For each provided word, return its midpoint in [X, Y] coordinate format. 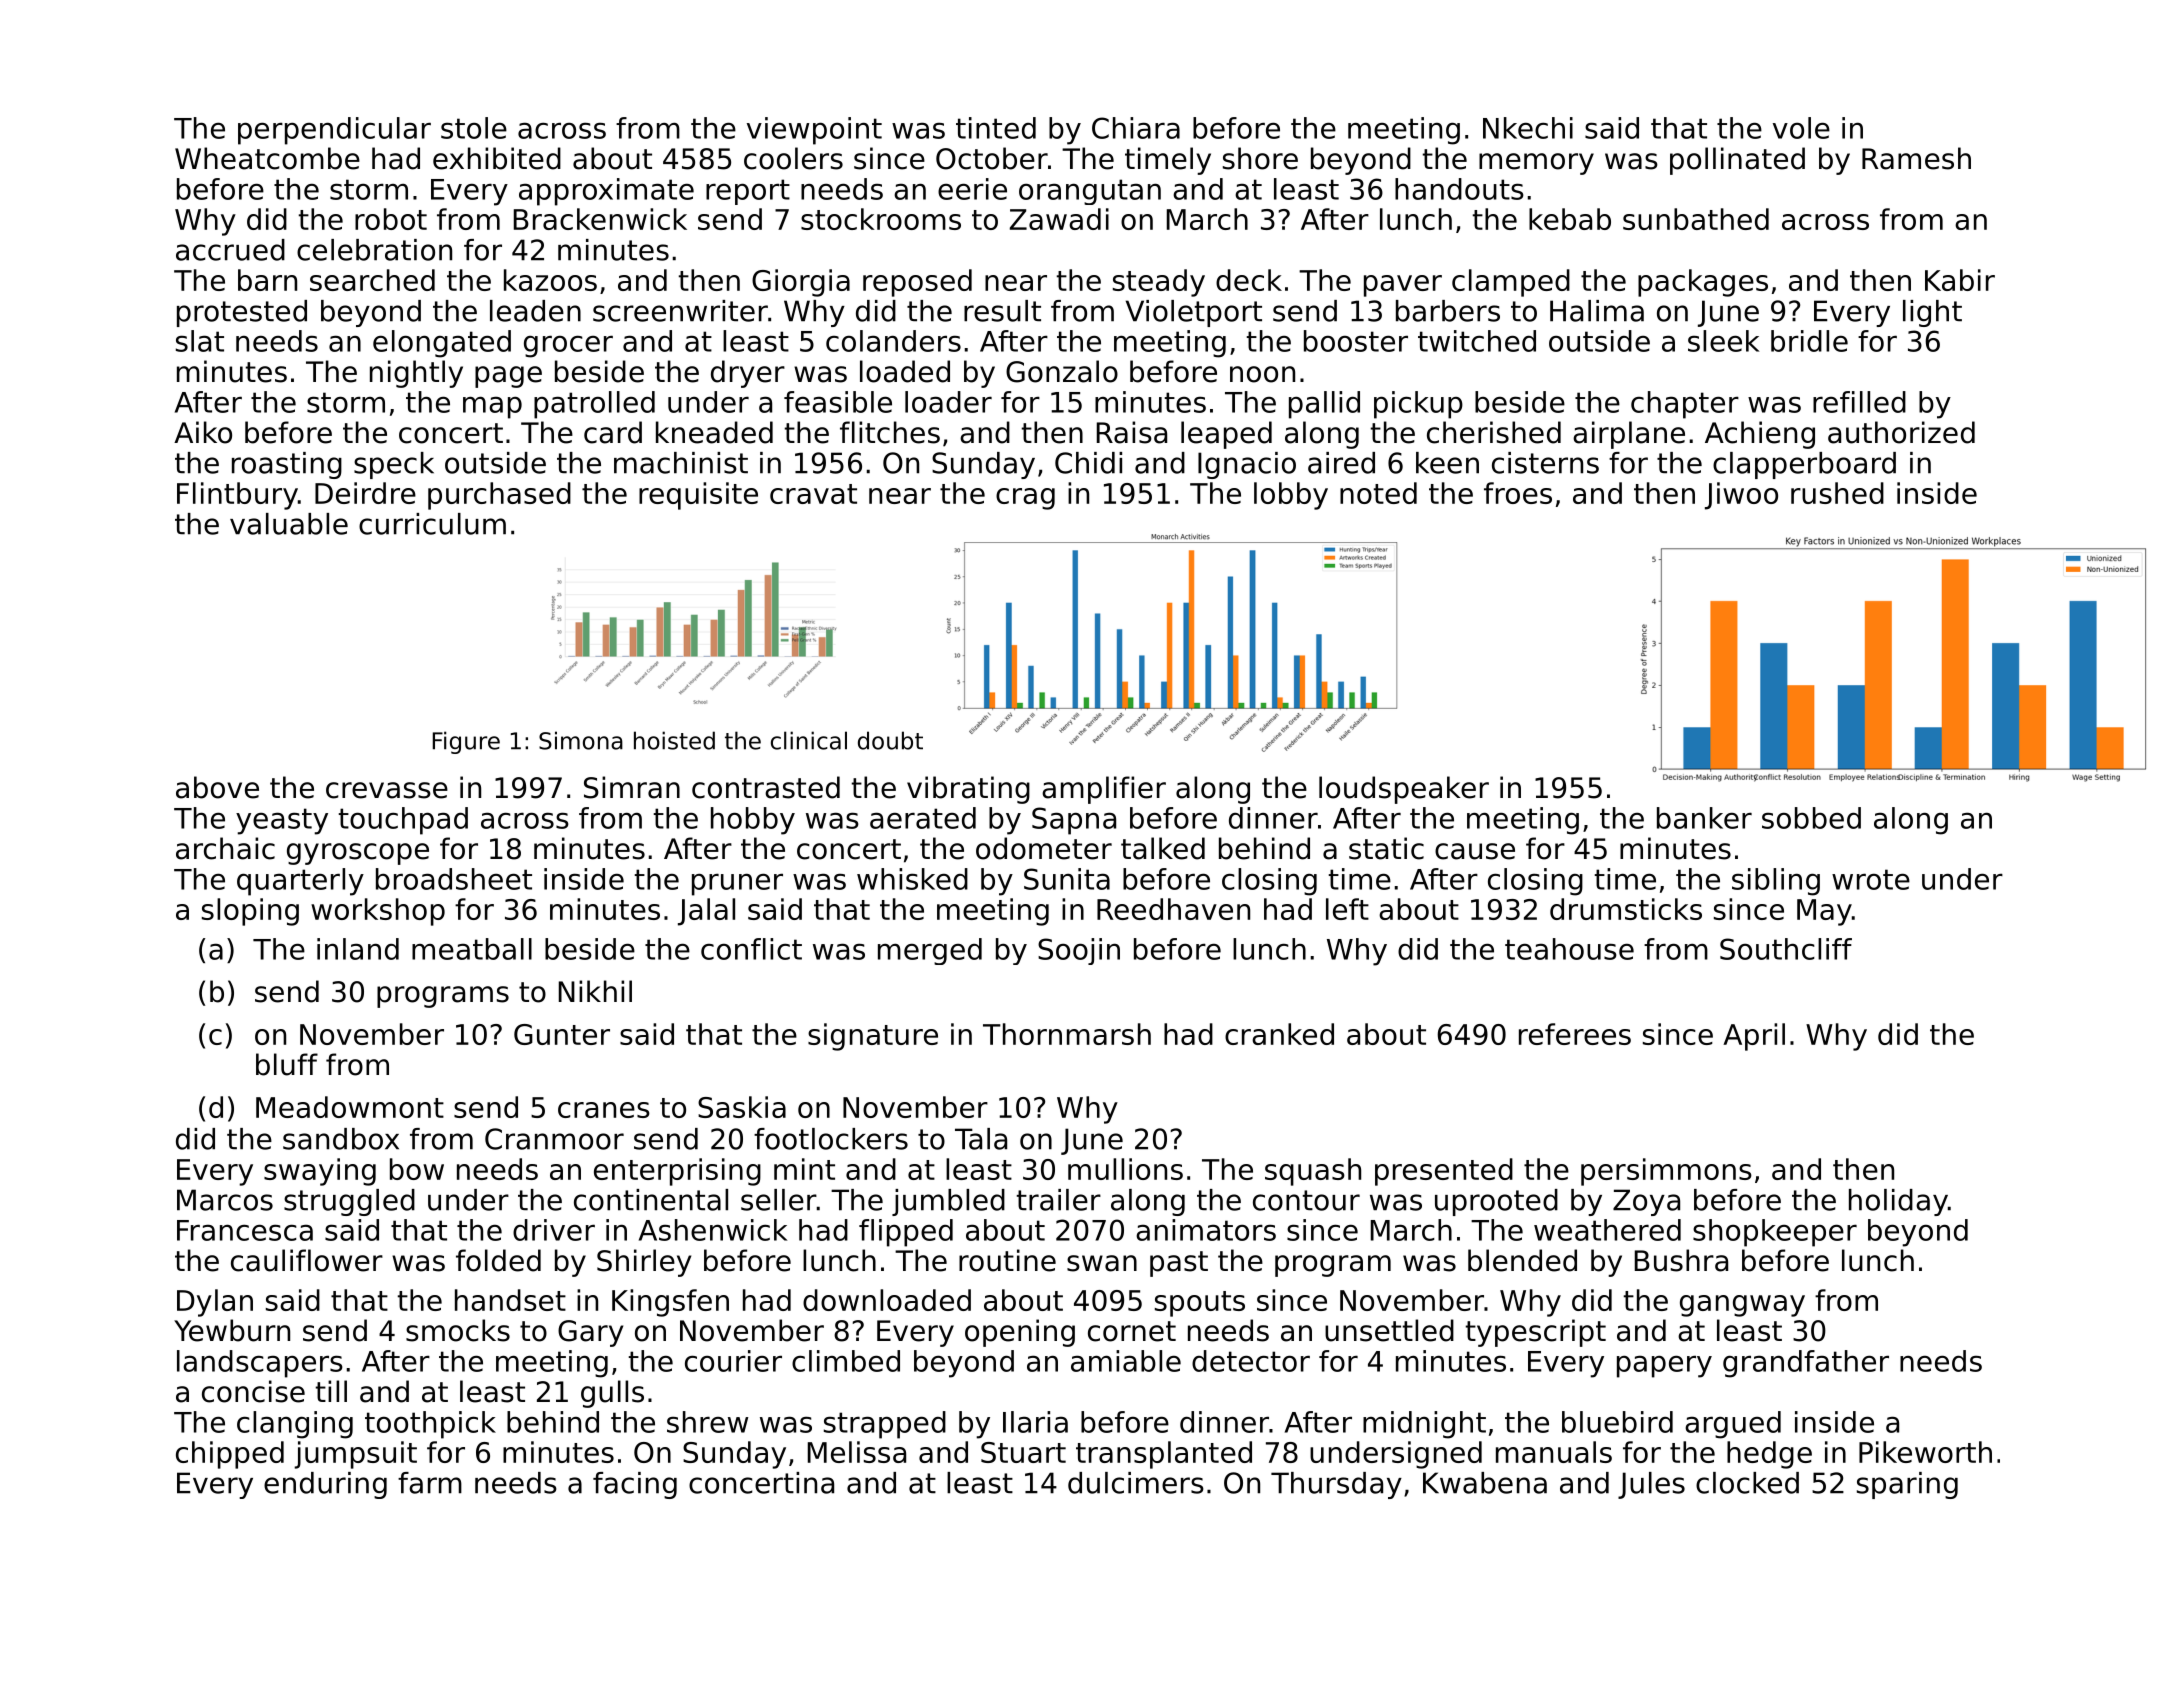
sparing [1907, 1485]
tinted [996, 128]
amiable [1126, 1361]
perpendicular [334, 131]
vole [1801, 128]
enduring [325, 1485]
